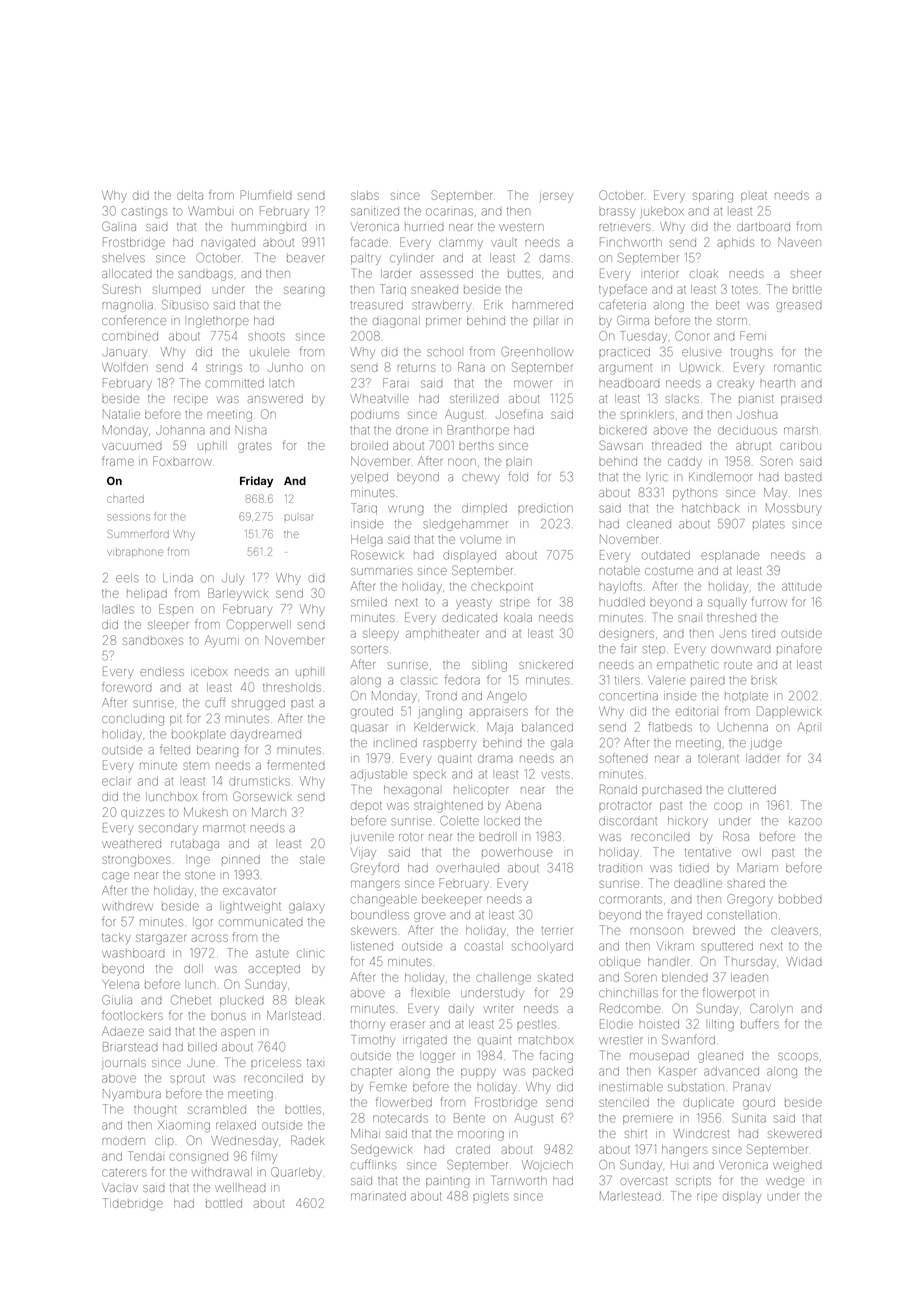 The image size is (924, 1308). What do you see at coordinates (793, 509) in the image?
I see `Mossbury` at bounding box center [793, 509].
